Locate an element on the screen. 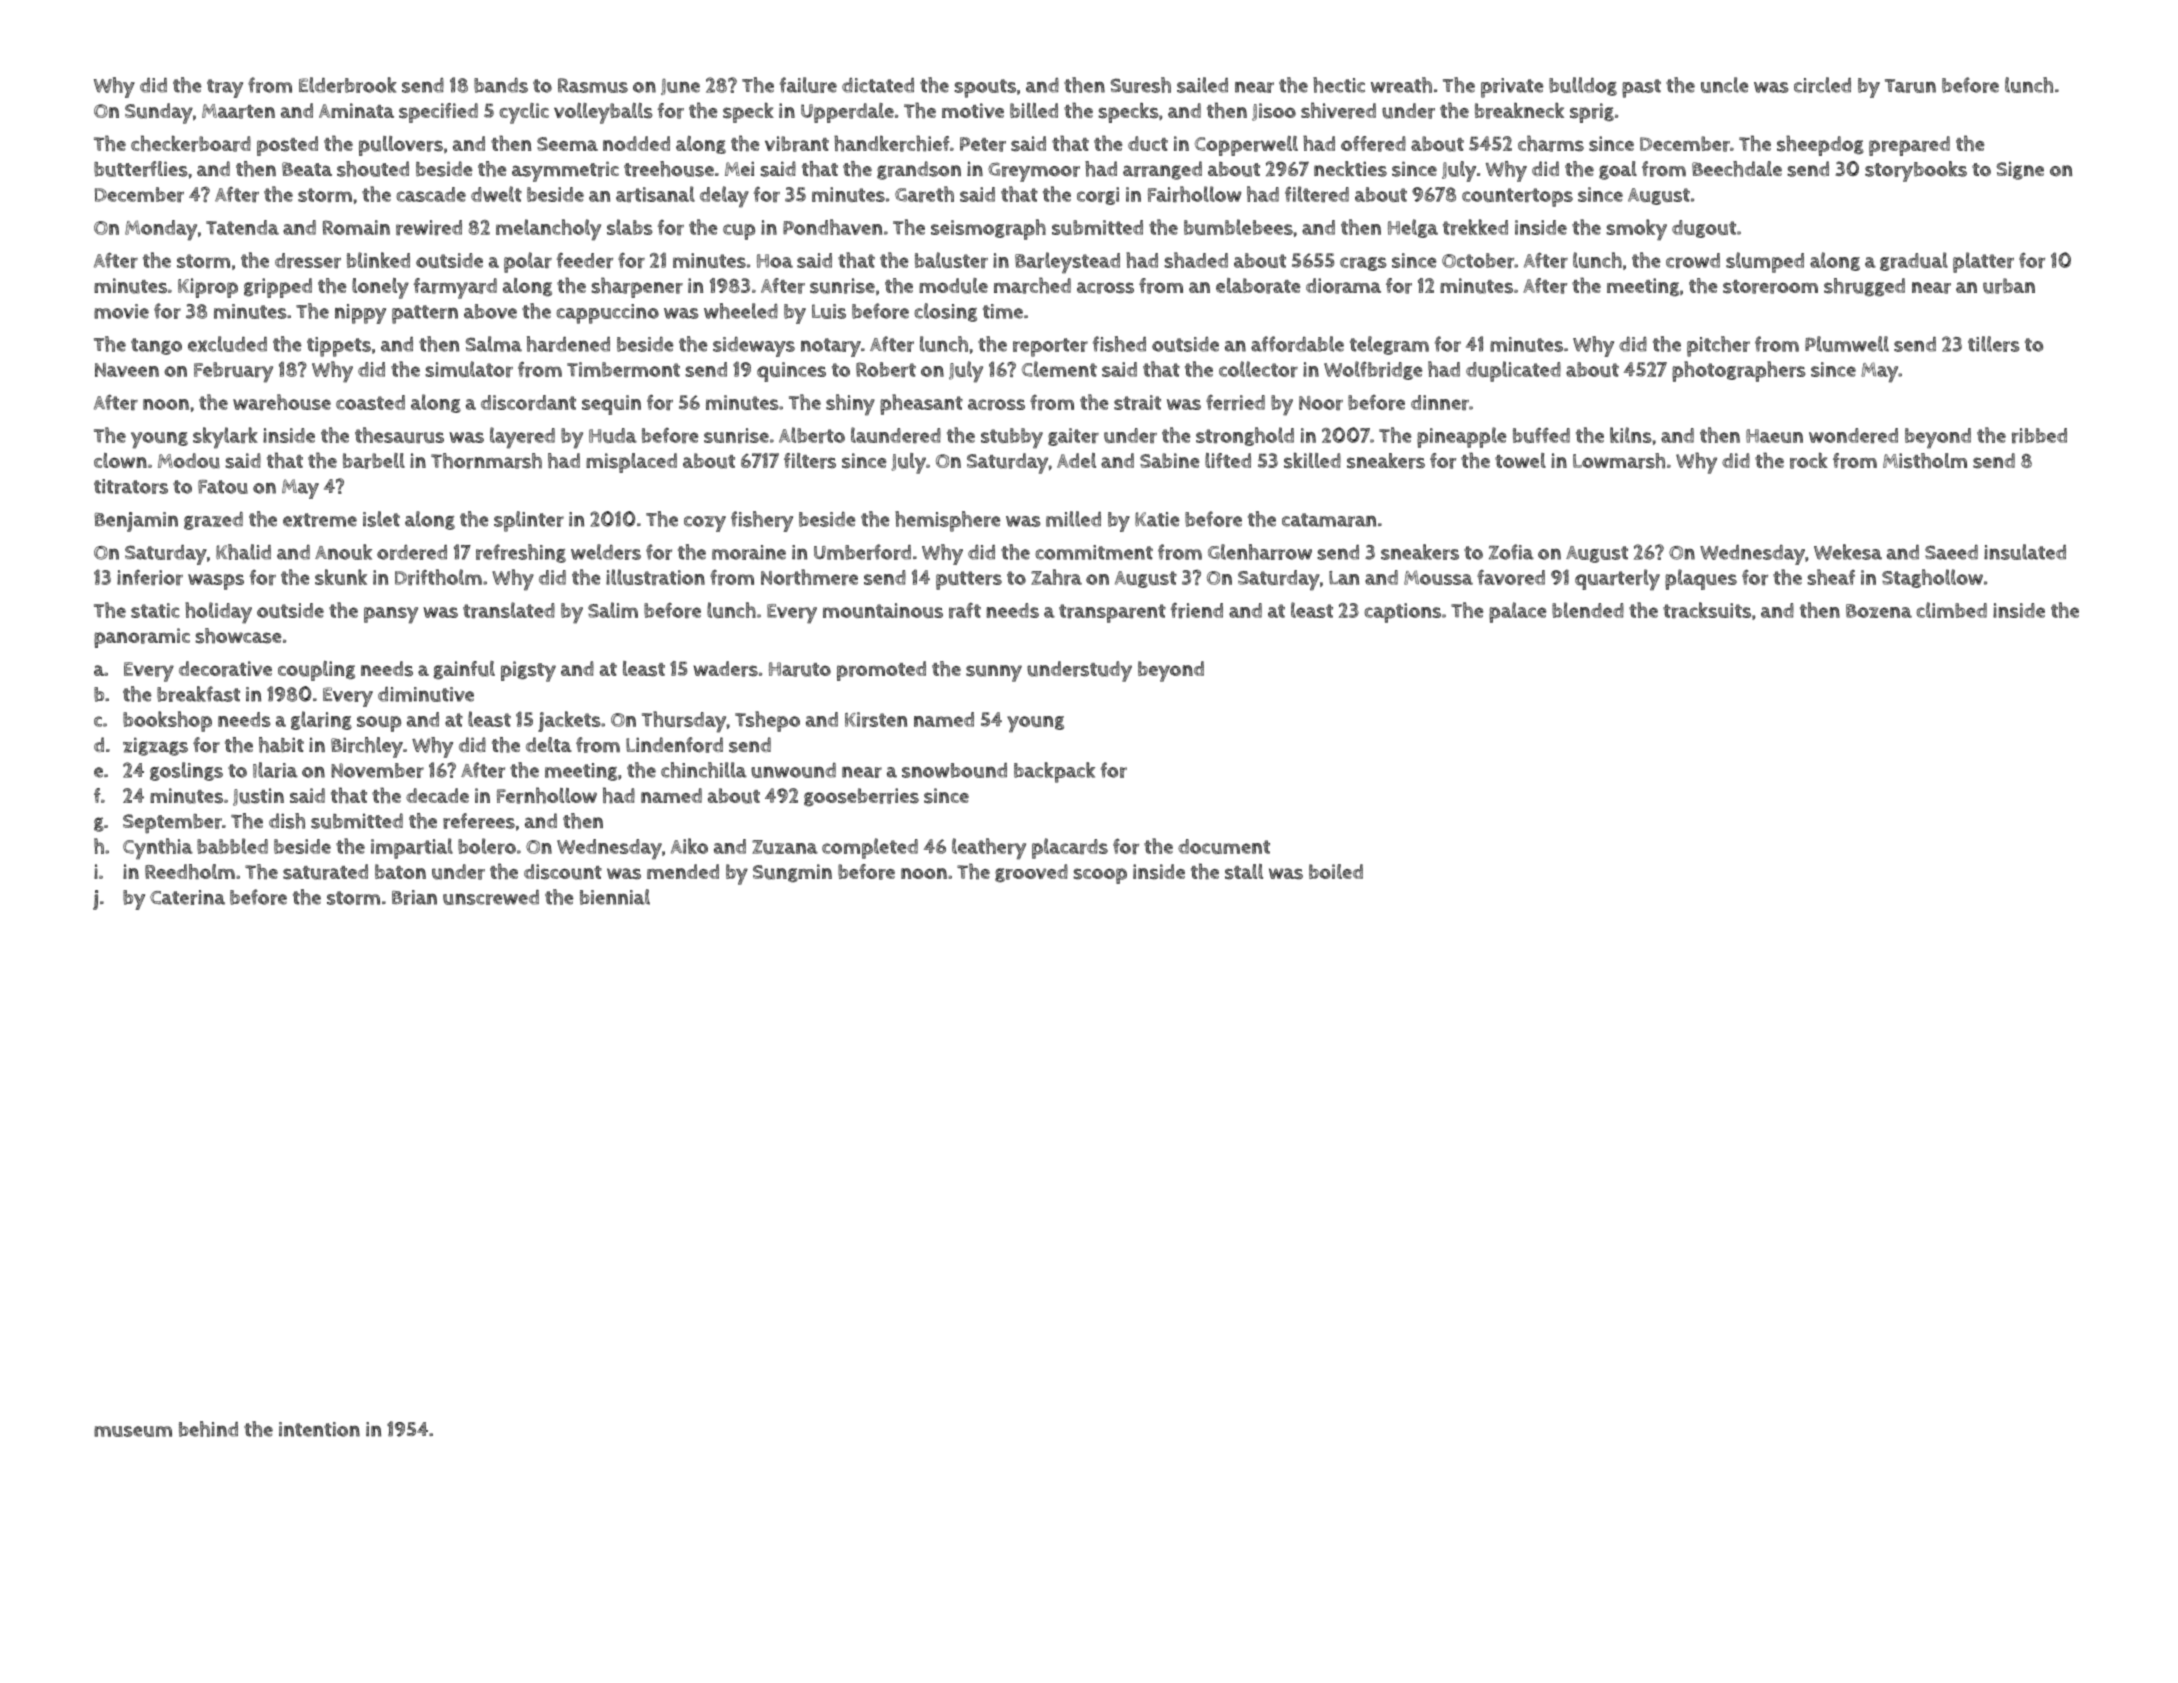 This screenshot has height=1683, width=2178. blended is located at coordinates (1588, 610).
